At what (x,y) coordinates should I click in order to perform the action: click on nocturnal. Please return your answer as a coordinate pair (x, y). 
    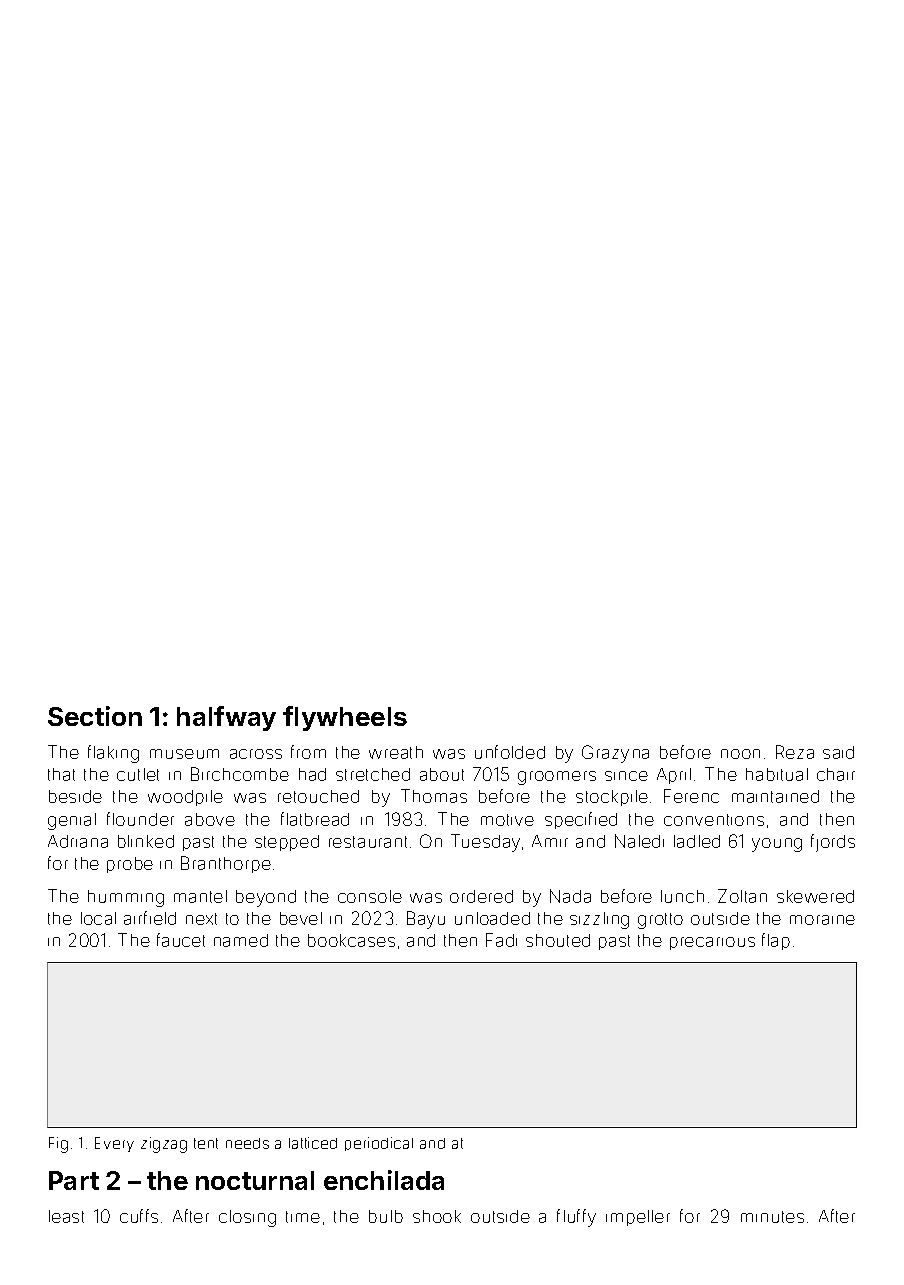
    Looking at the image, I should click on (255, 1180).
